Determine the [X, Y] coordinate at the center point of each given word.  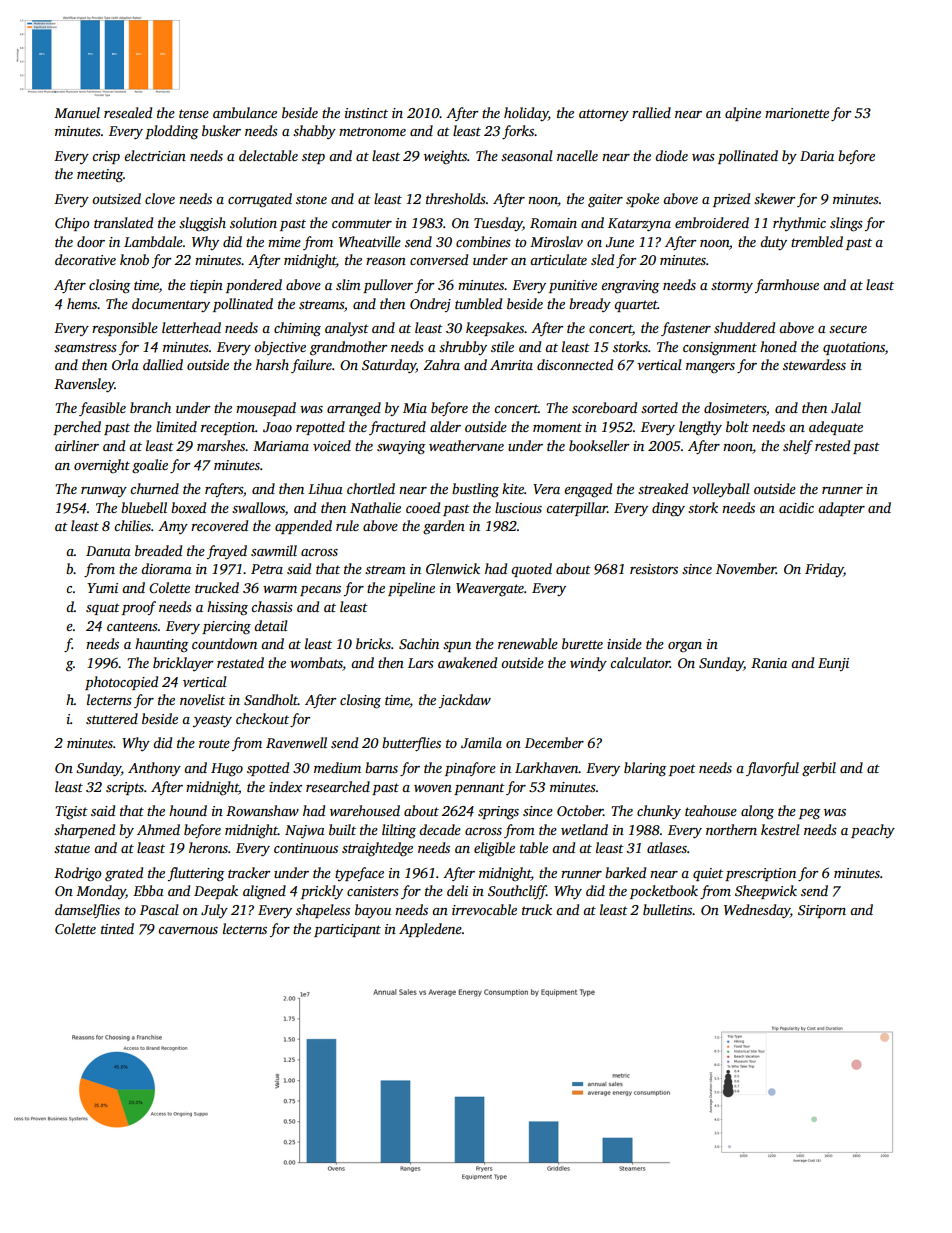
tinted [117, 928]
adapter [841, 509]
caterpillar [576, 509]
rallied [651, 112]
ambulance [245, 112]
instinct [366, 113]
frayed [227, 552]
